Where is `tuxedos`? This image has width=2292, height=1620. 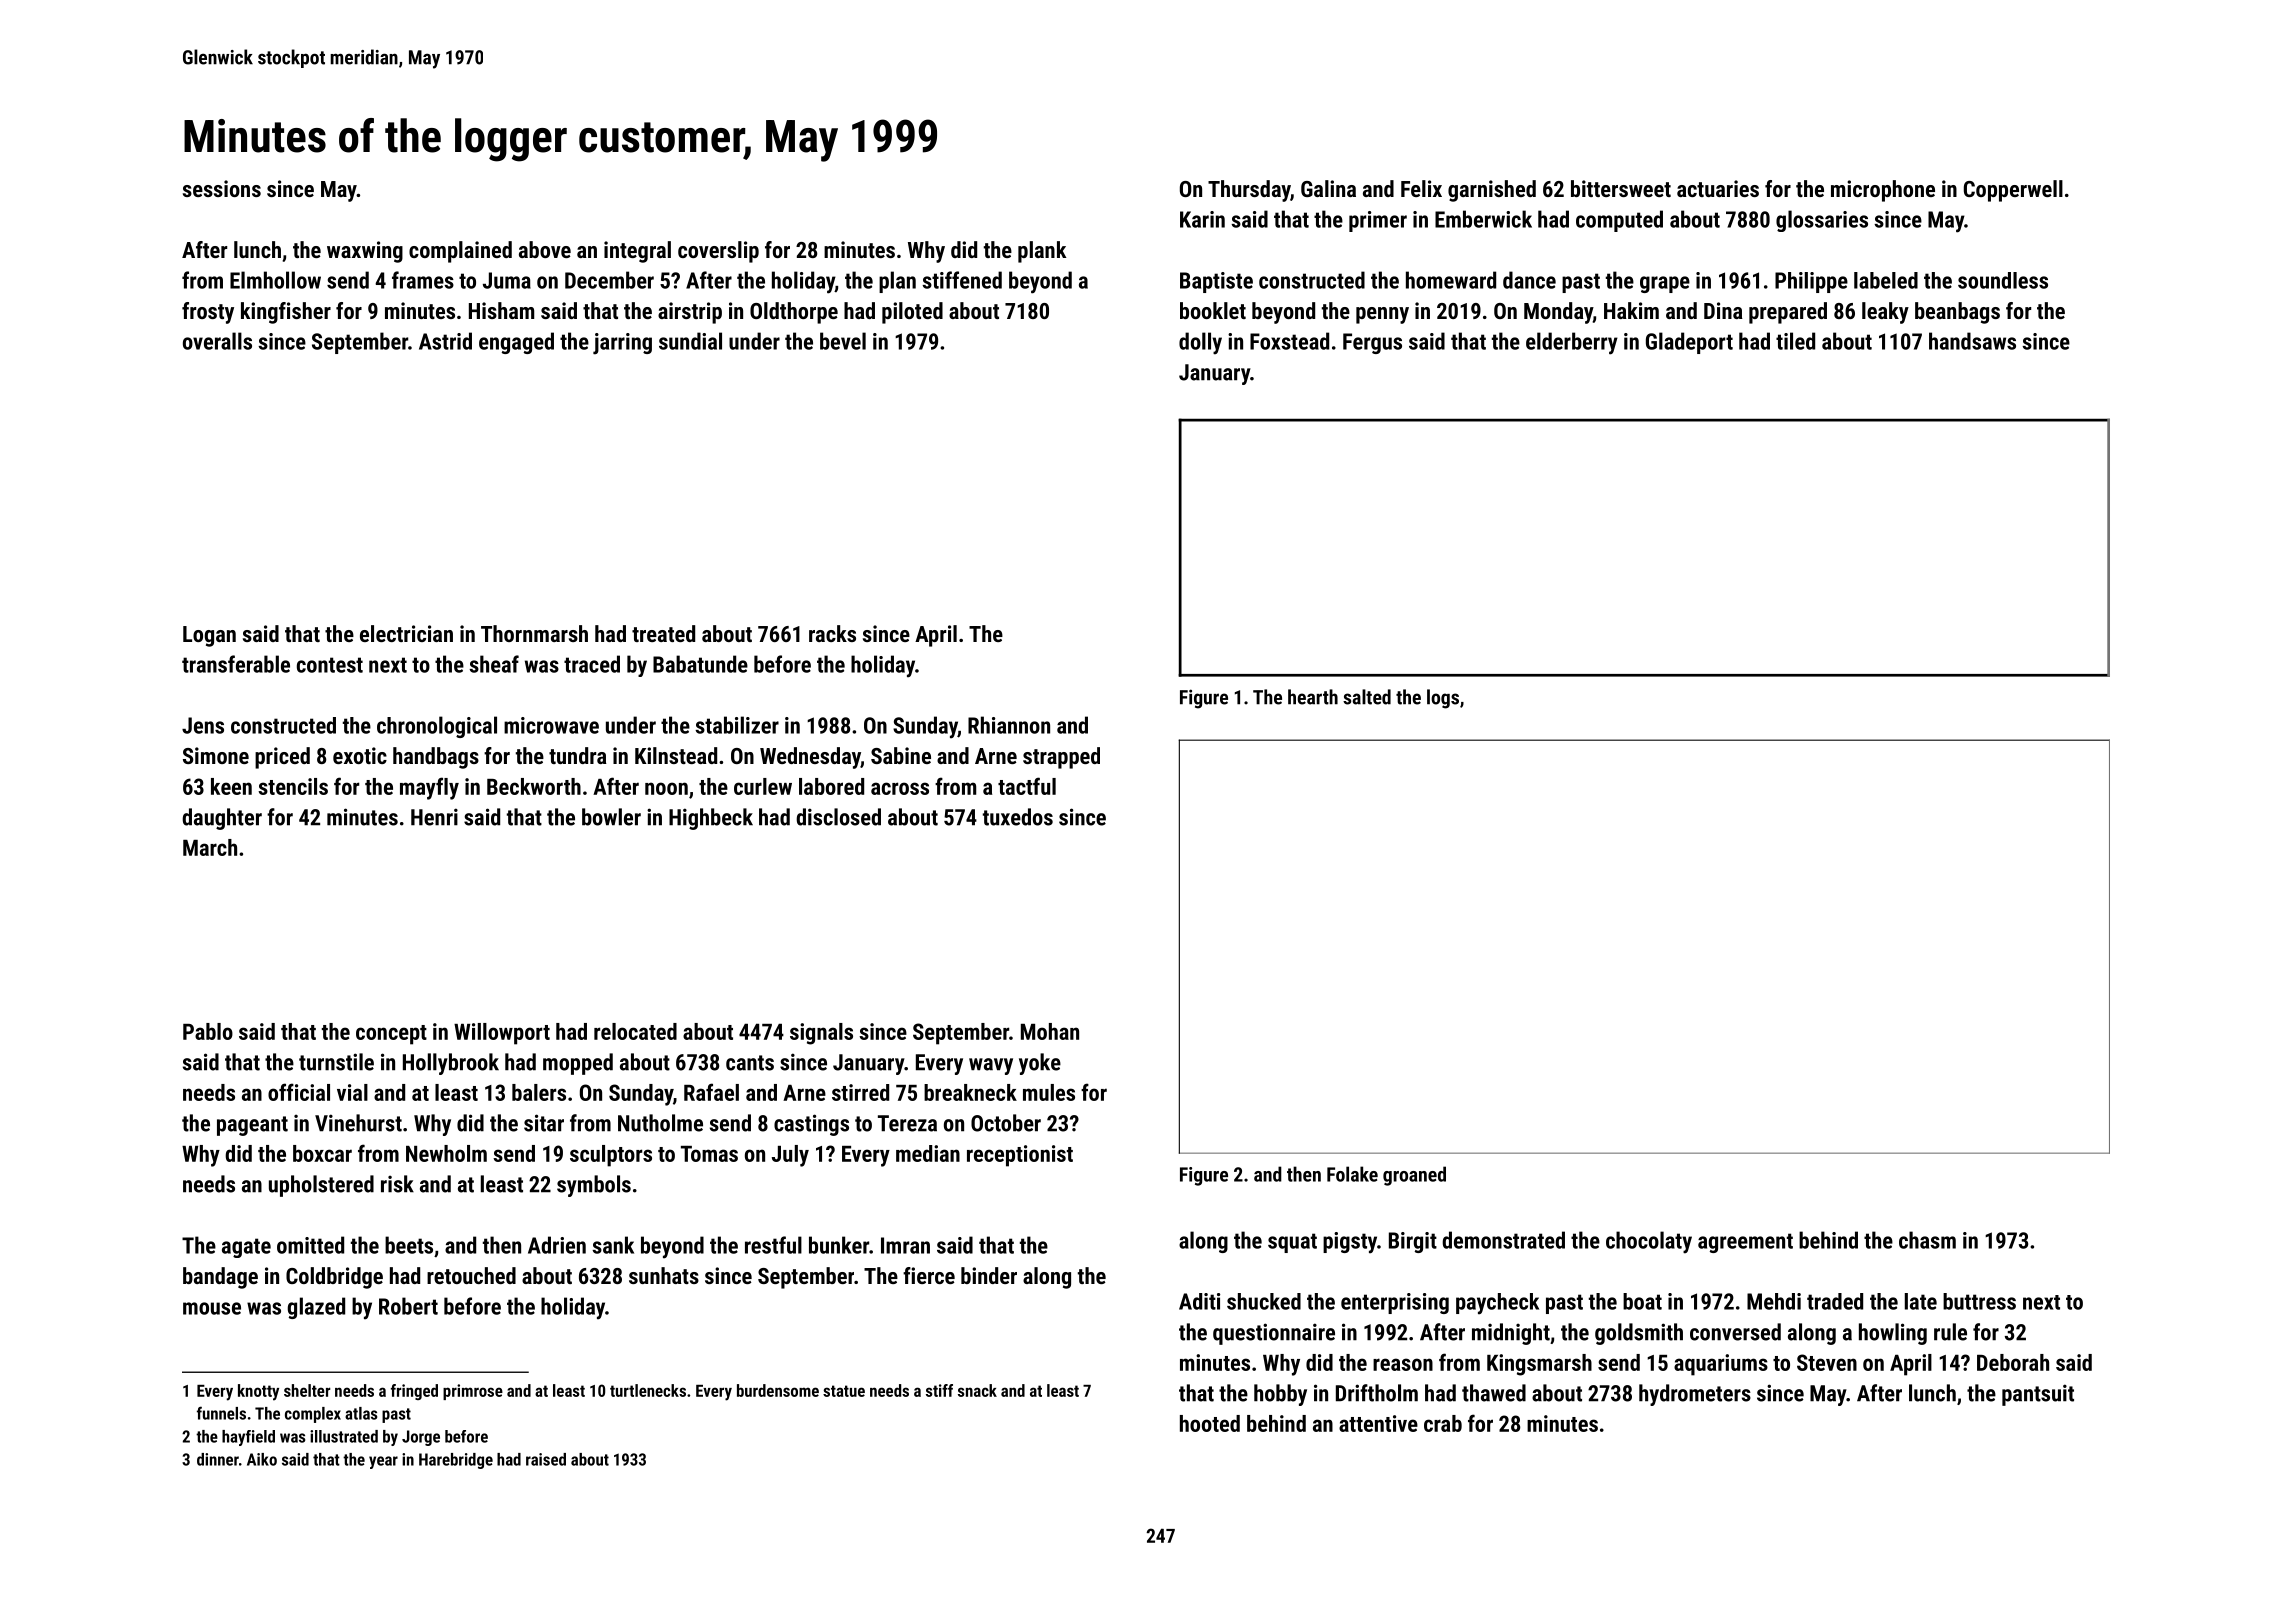
tuxedos is located at coordinates (1018, 817).
